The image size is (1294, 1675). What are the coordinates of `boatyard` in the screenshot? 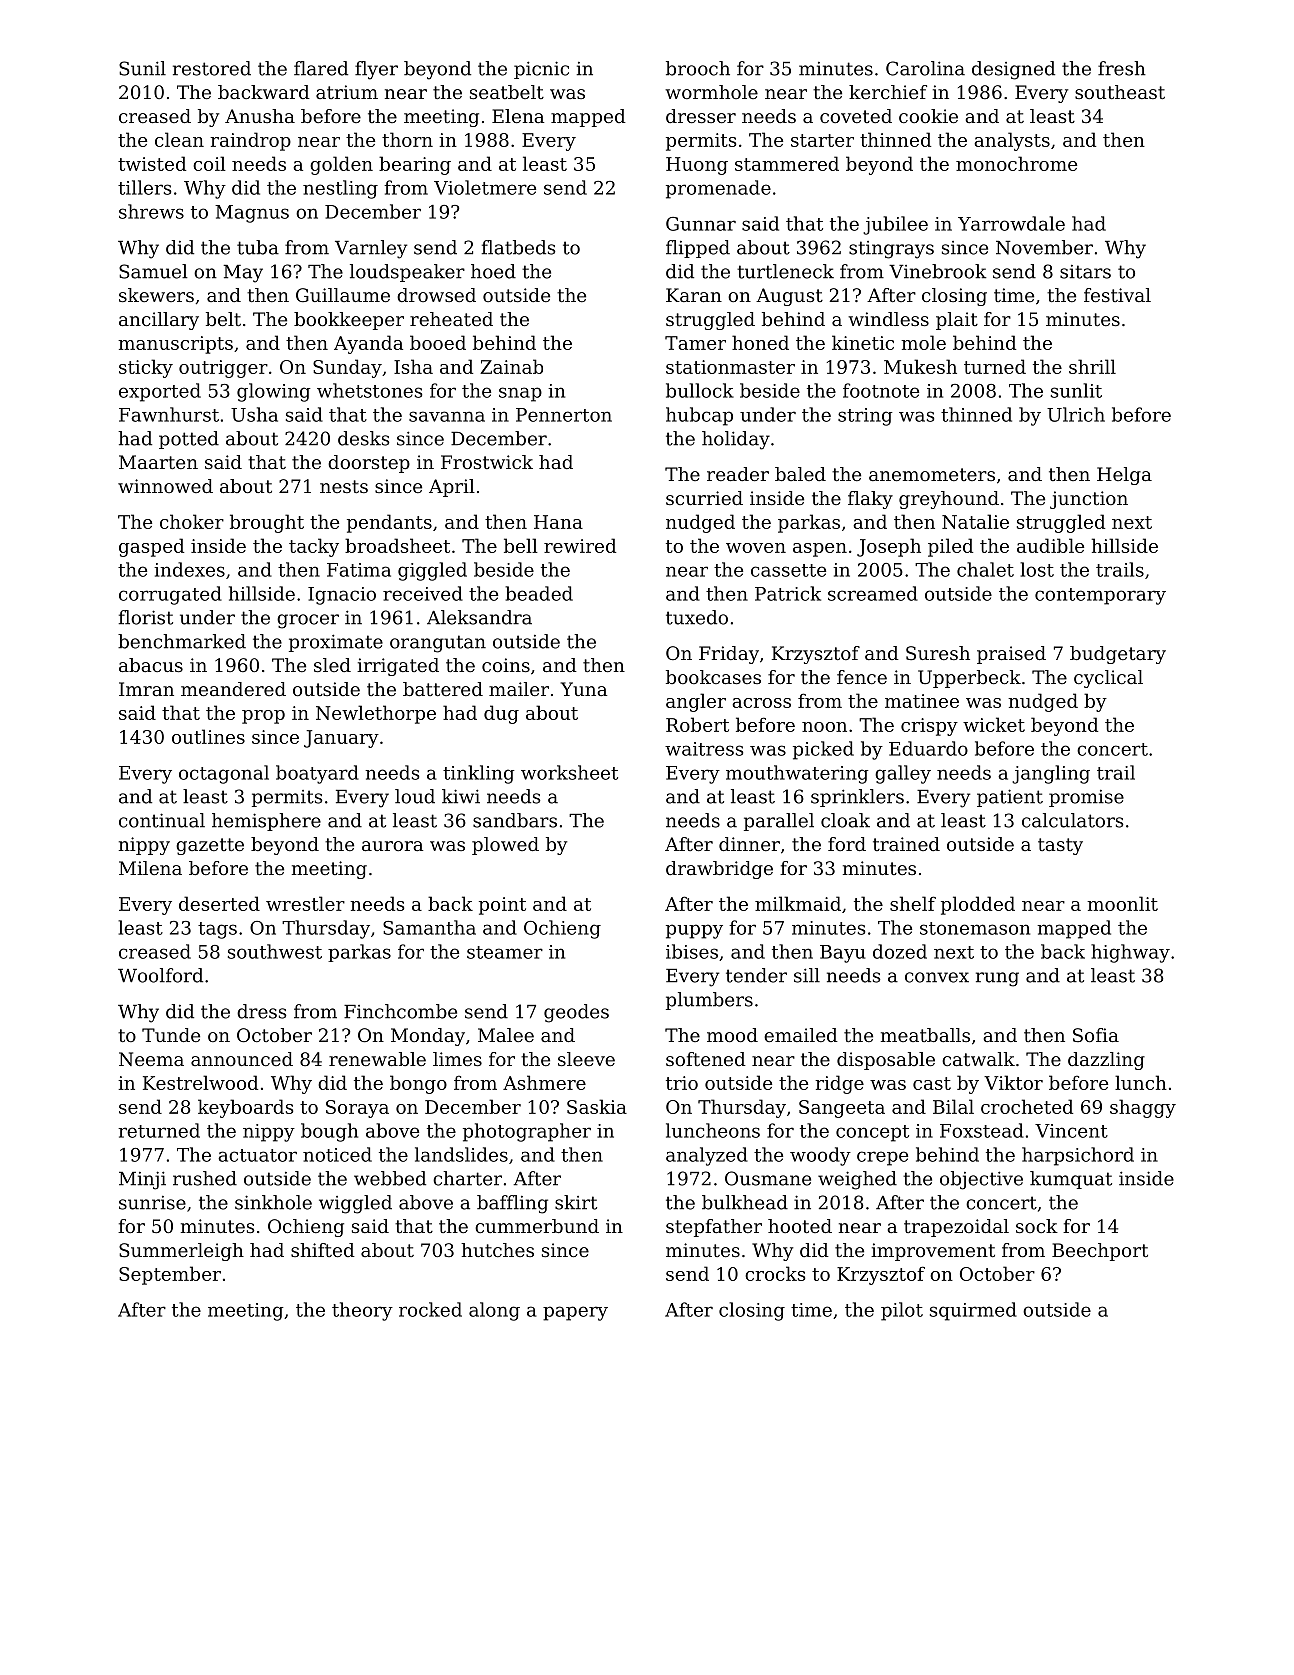 It's located at (317, 774).
